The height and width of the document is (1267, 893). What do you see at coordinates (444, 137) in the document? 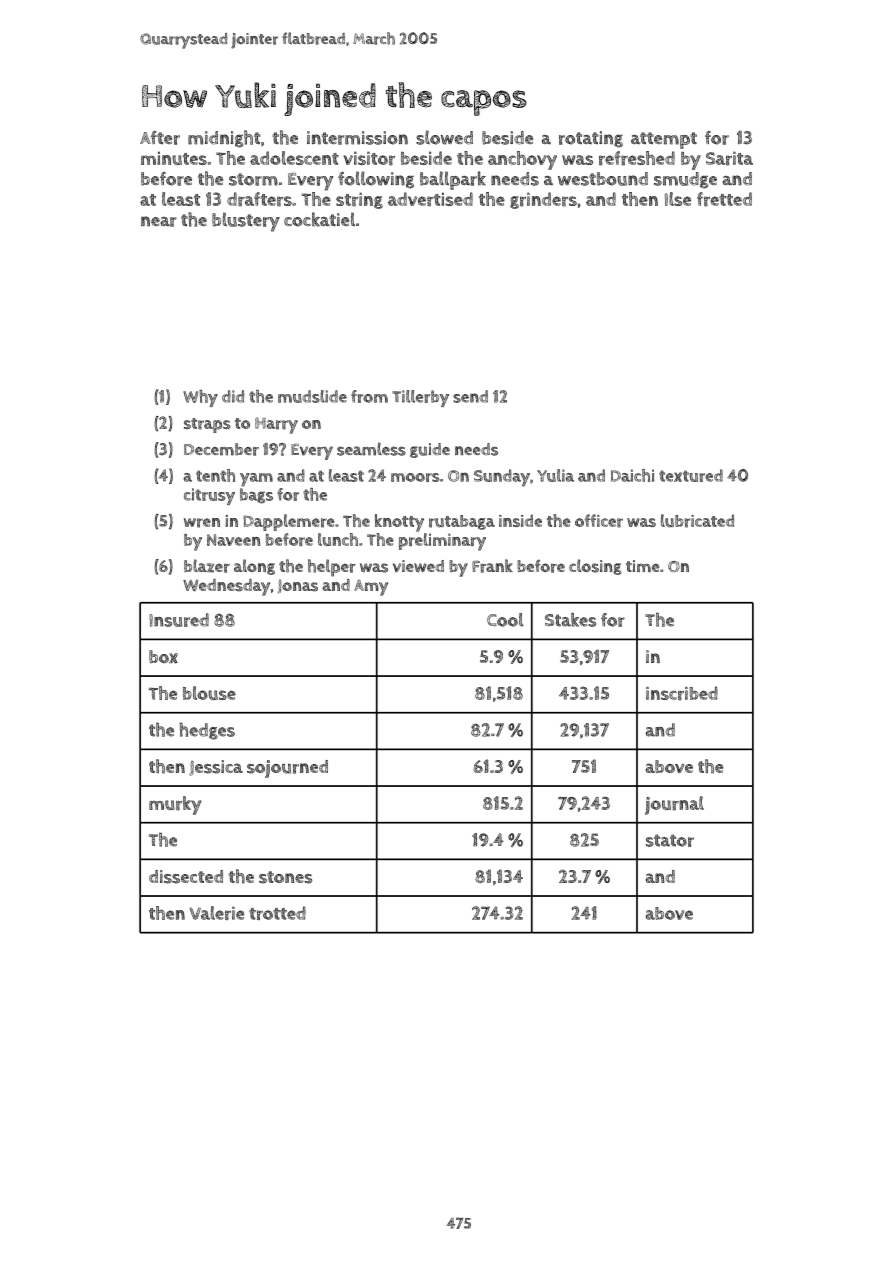
I see `slowed` at bounding box center [444, 137].
